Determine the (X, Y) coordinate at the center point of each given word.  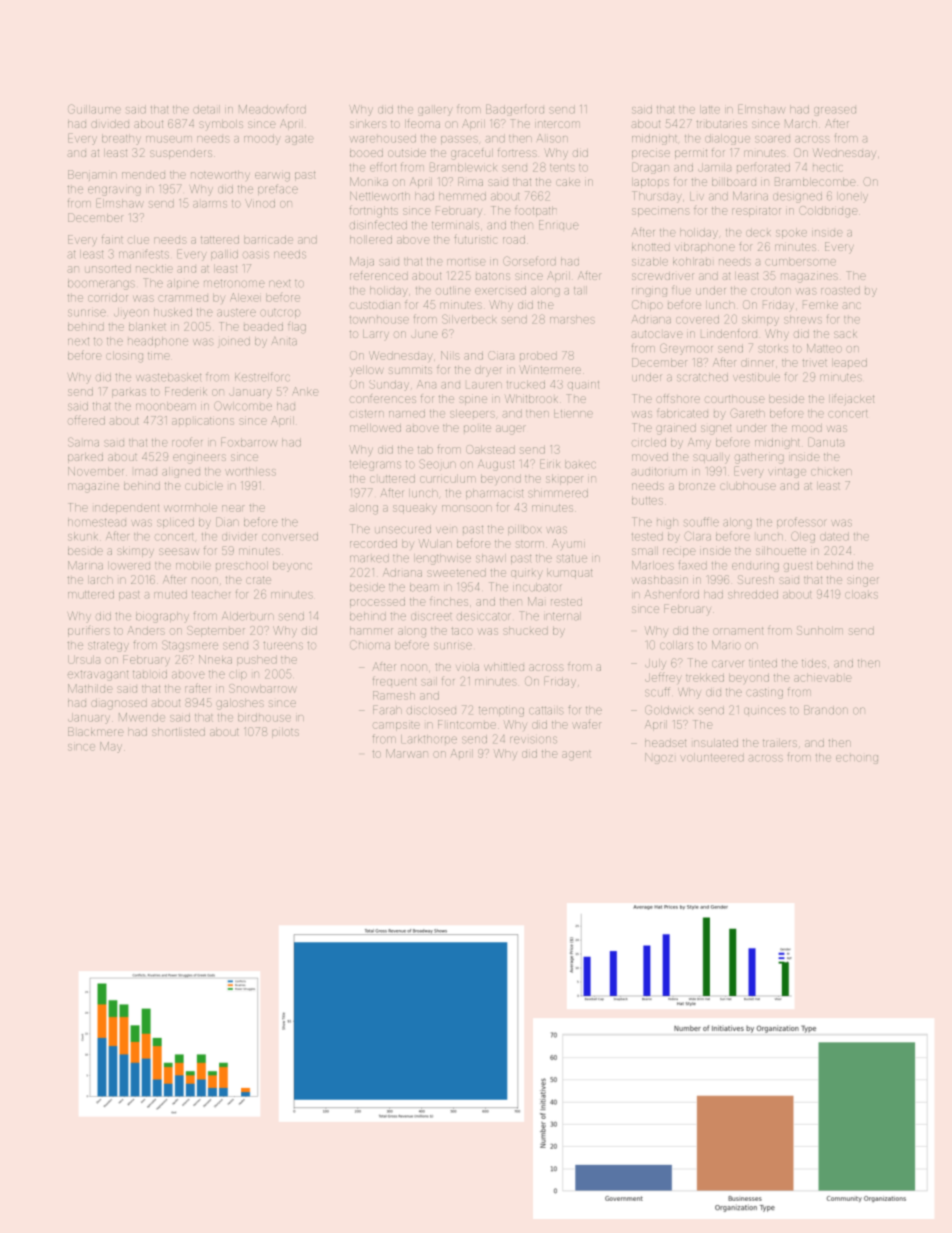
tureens (283, 646)
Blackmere (95, 731)
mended (143, 175)
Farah (387, 710)
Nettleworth (380, 196)
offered (86, 420)
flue (681, 290)
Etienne (573, 413)
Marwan (407, 753)
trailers (780, 743)
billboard (734, 182)
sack (845, 334)
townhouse (379, 320)
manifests (144, 254)
